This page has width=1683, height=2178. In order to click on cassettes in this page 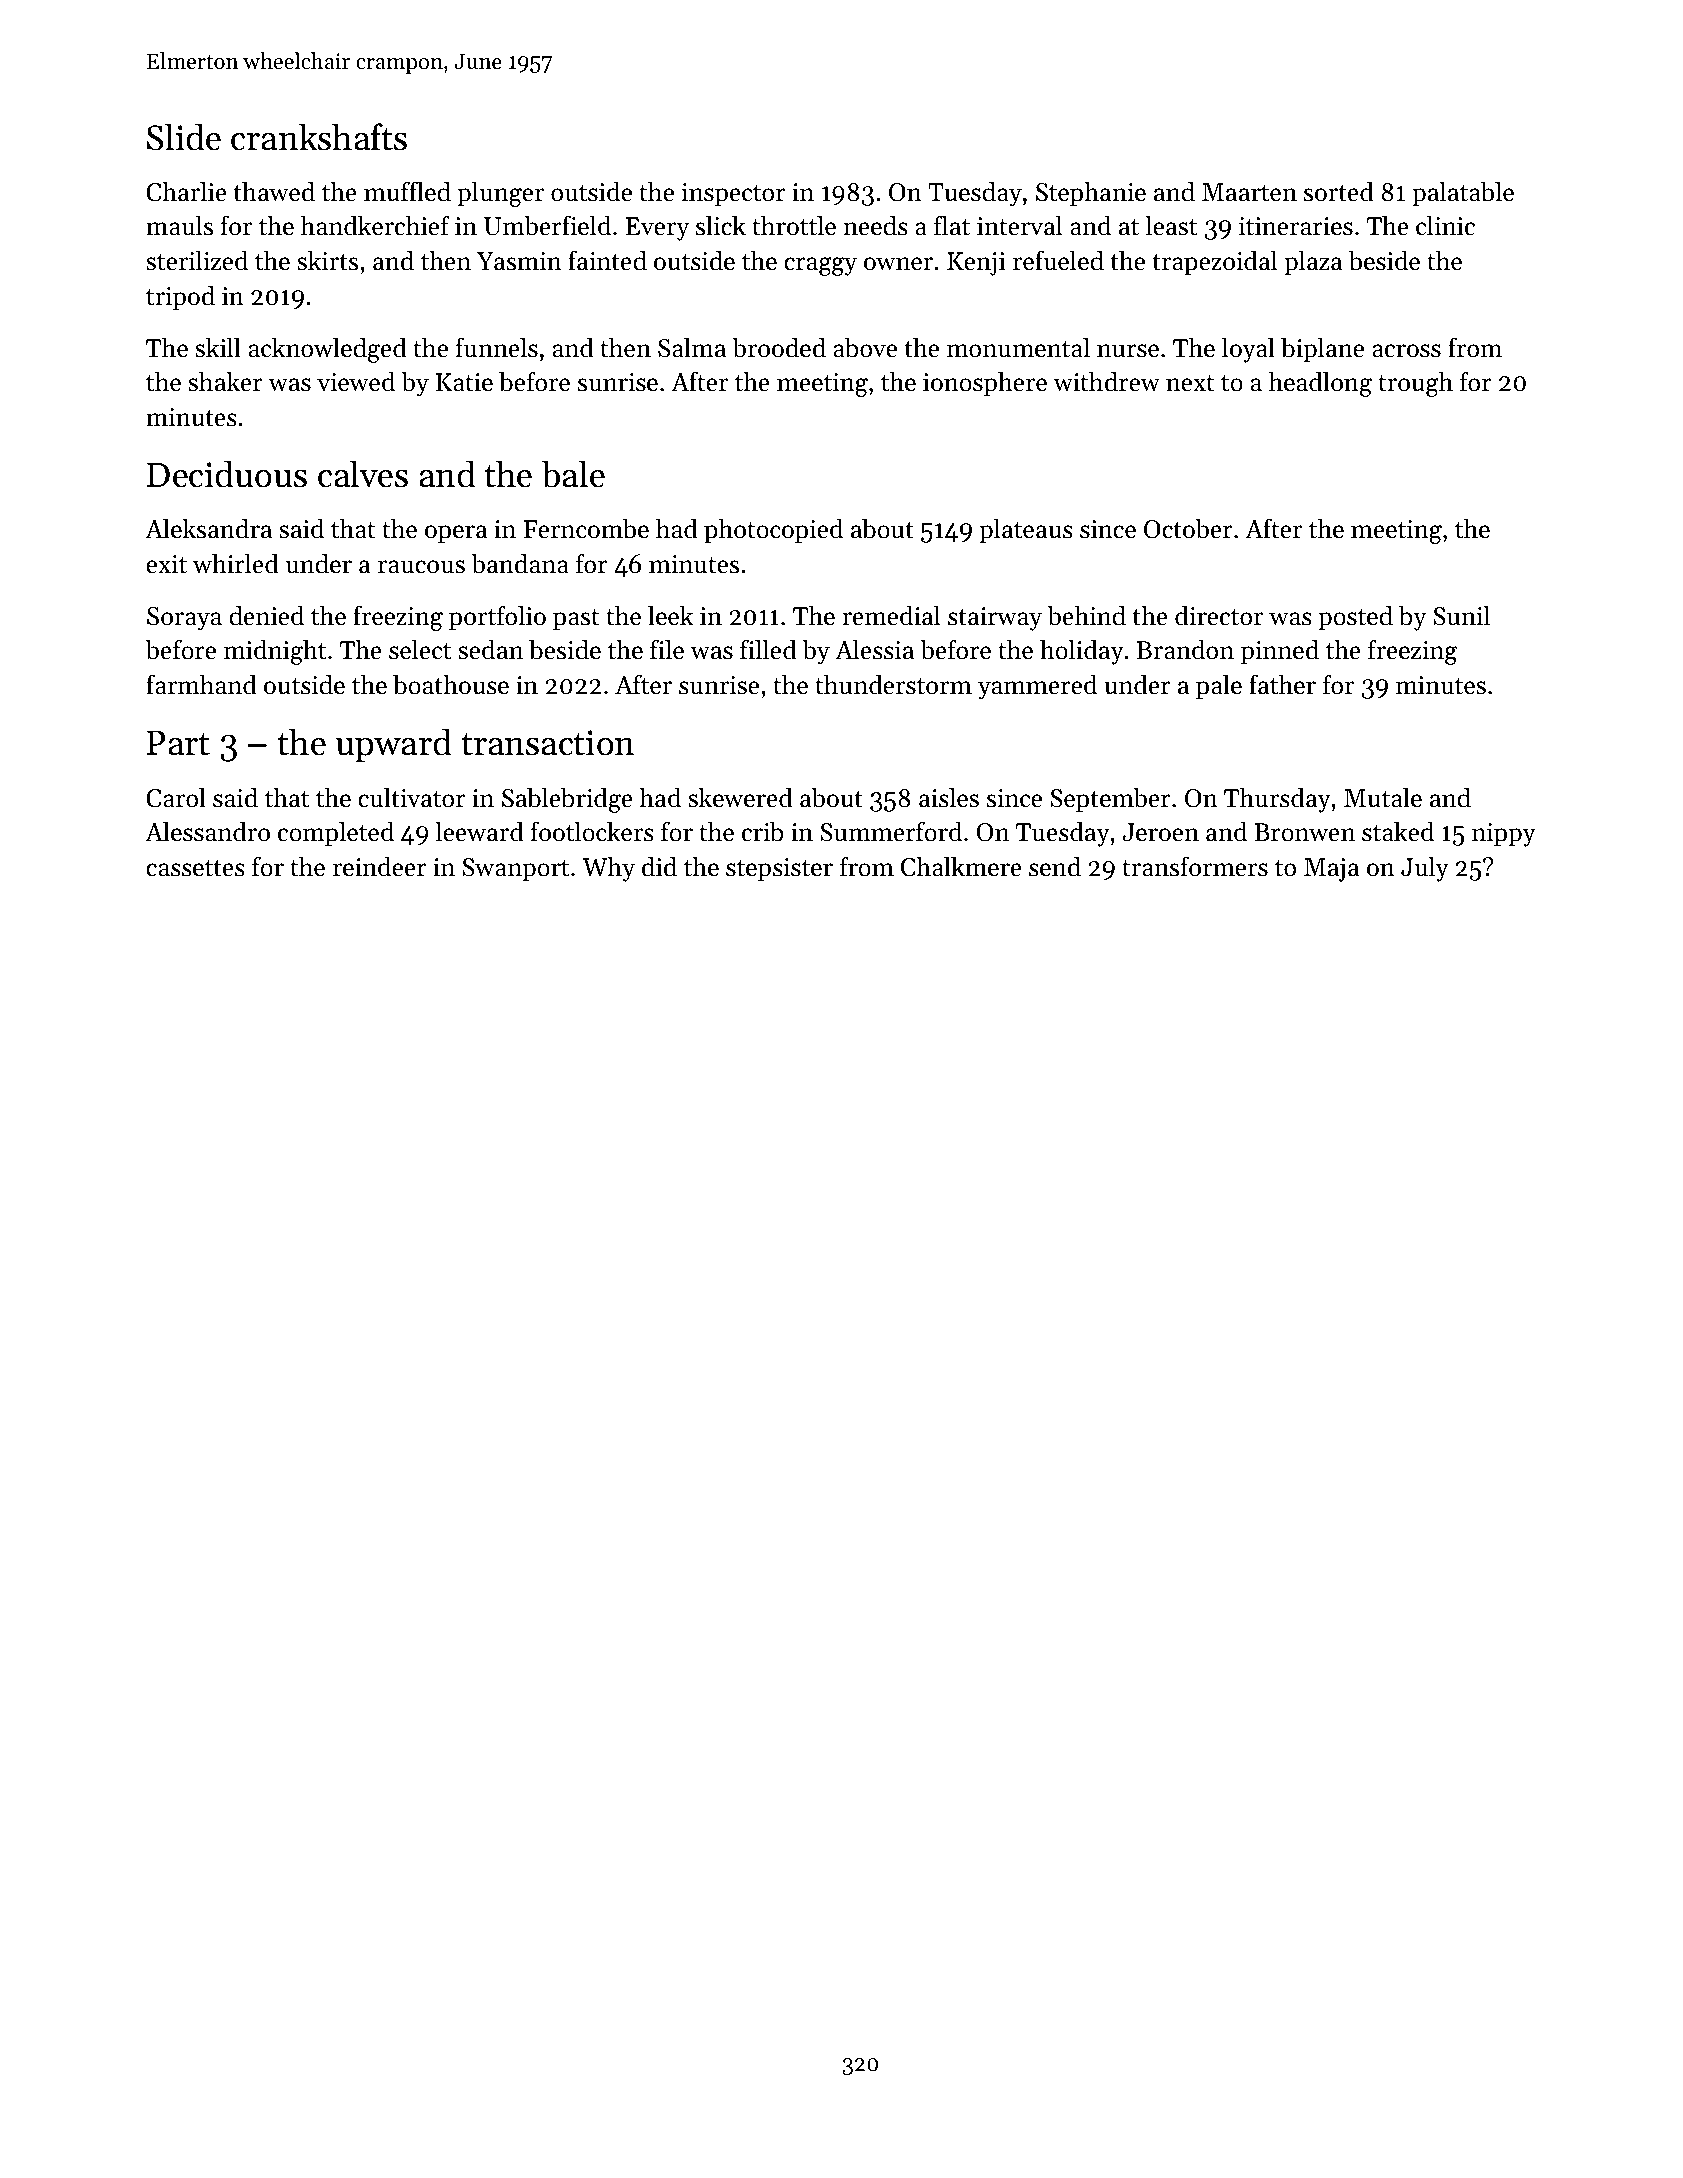, I will do `click(195, 868)`.
